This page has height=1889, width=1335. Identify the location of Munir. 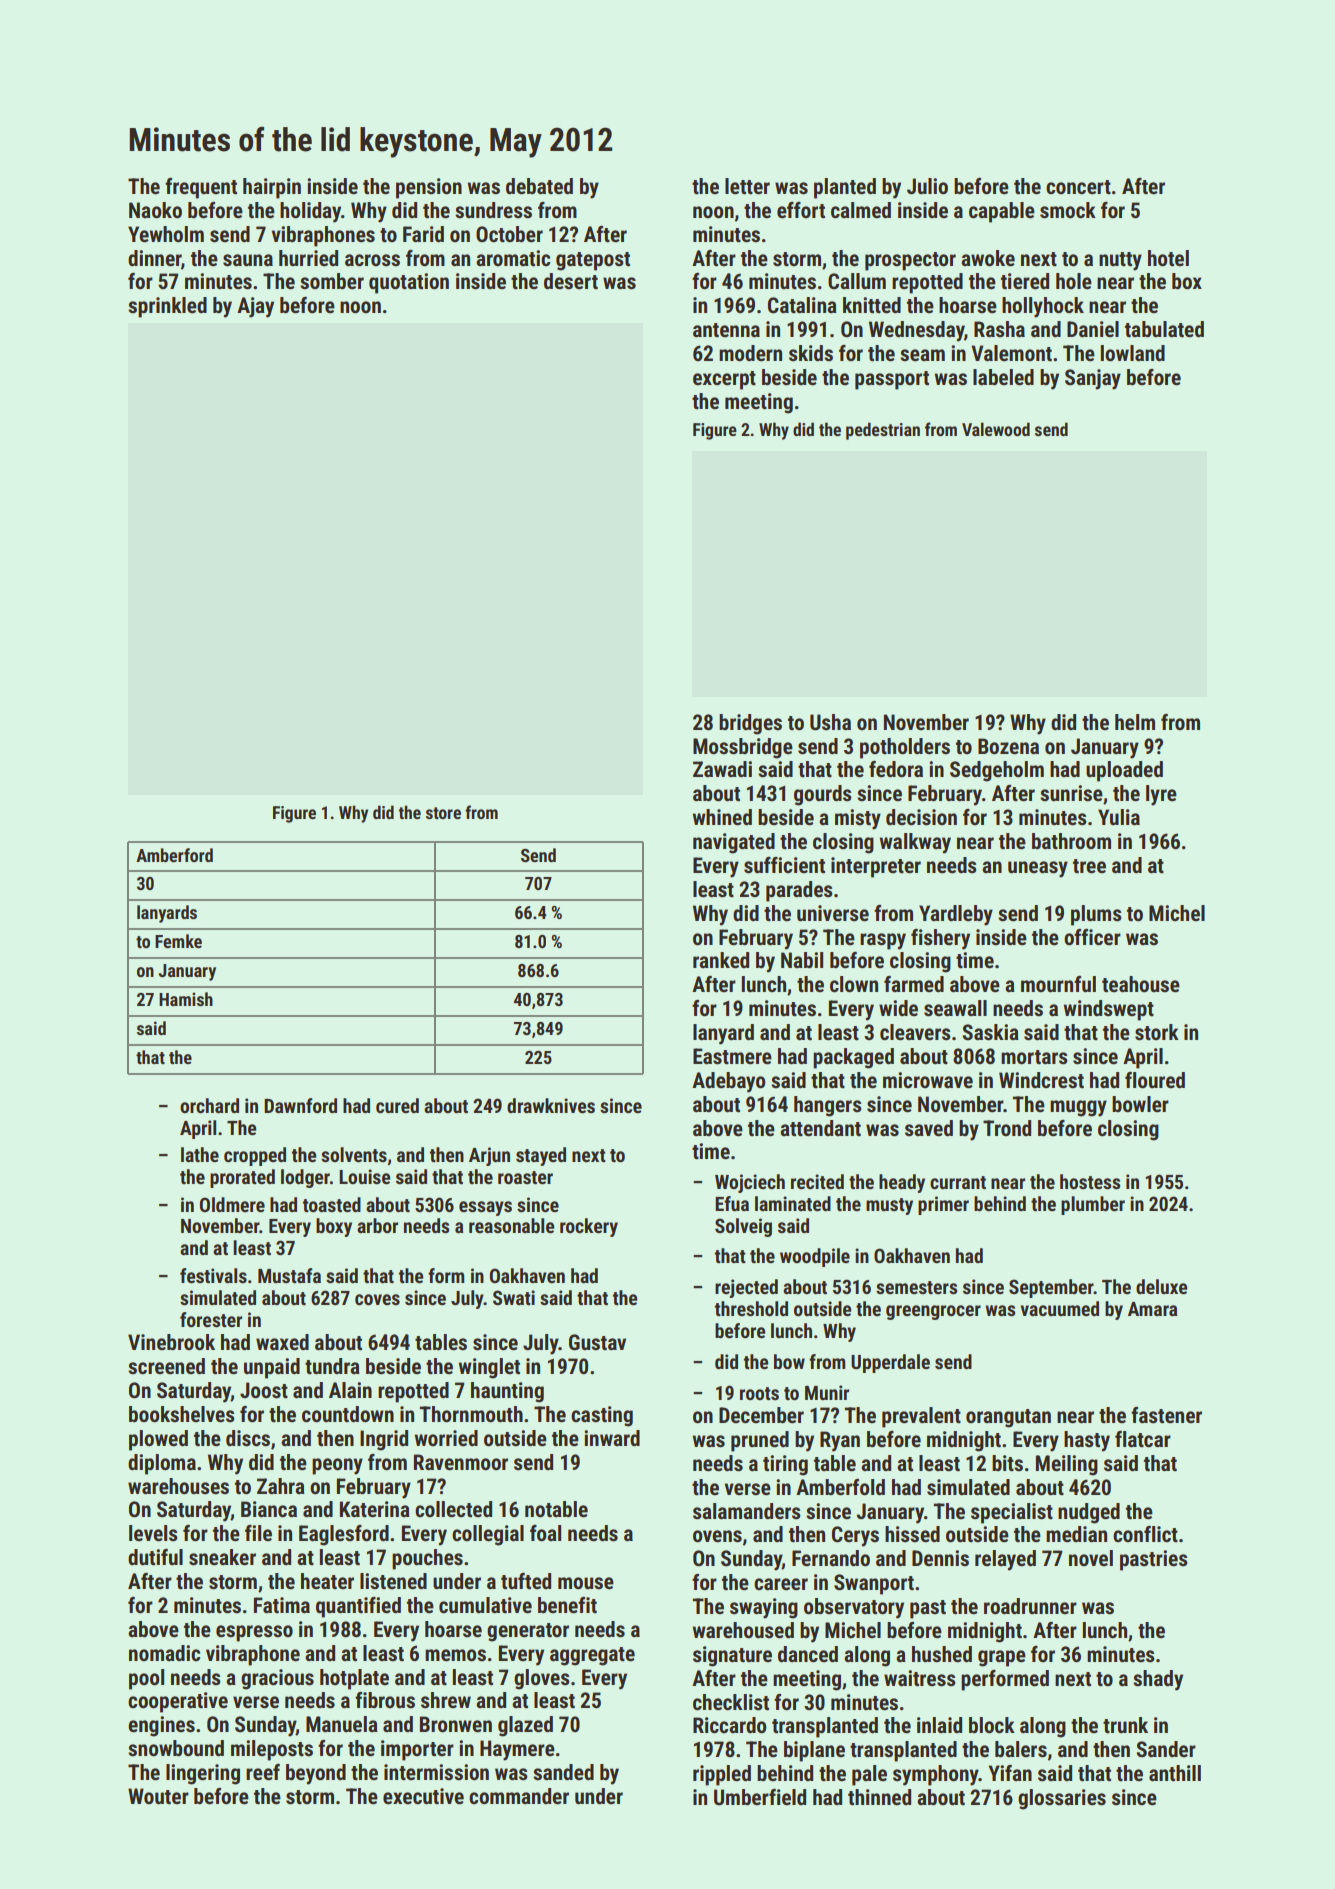
(827, 1392).
